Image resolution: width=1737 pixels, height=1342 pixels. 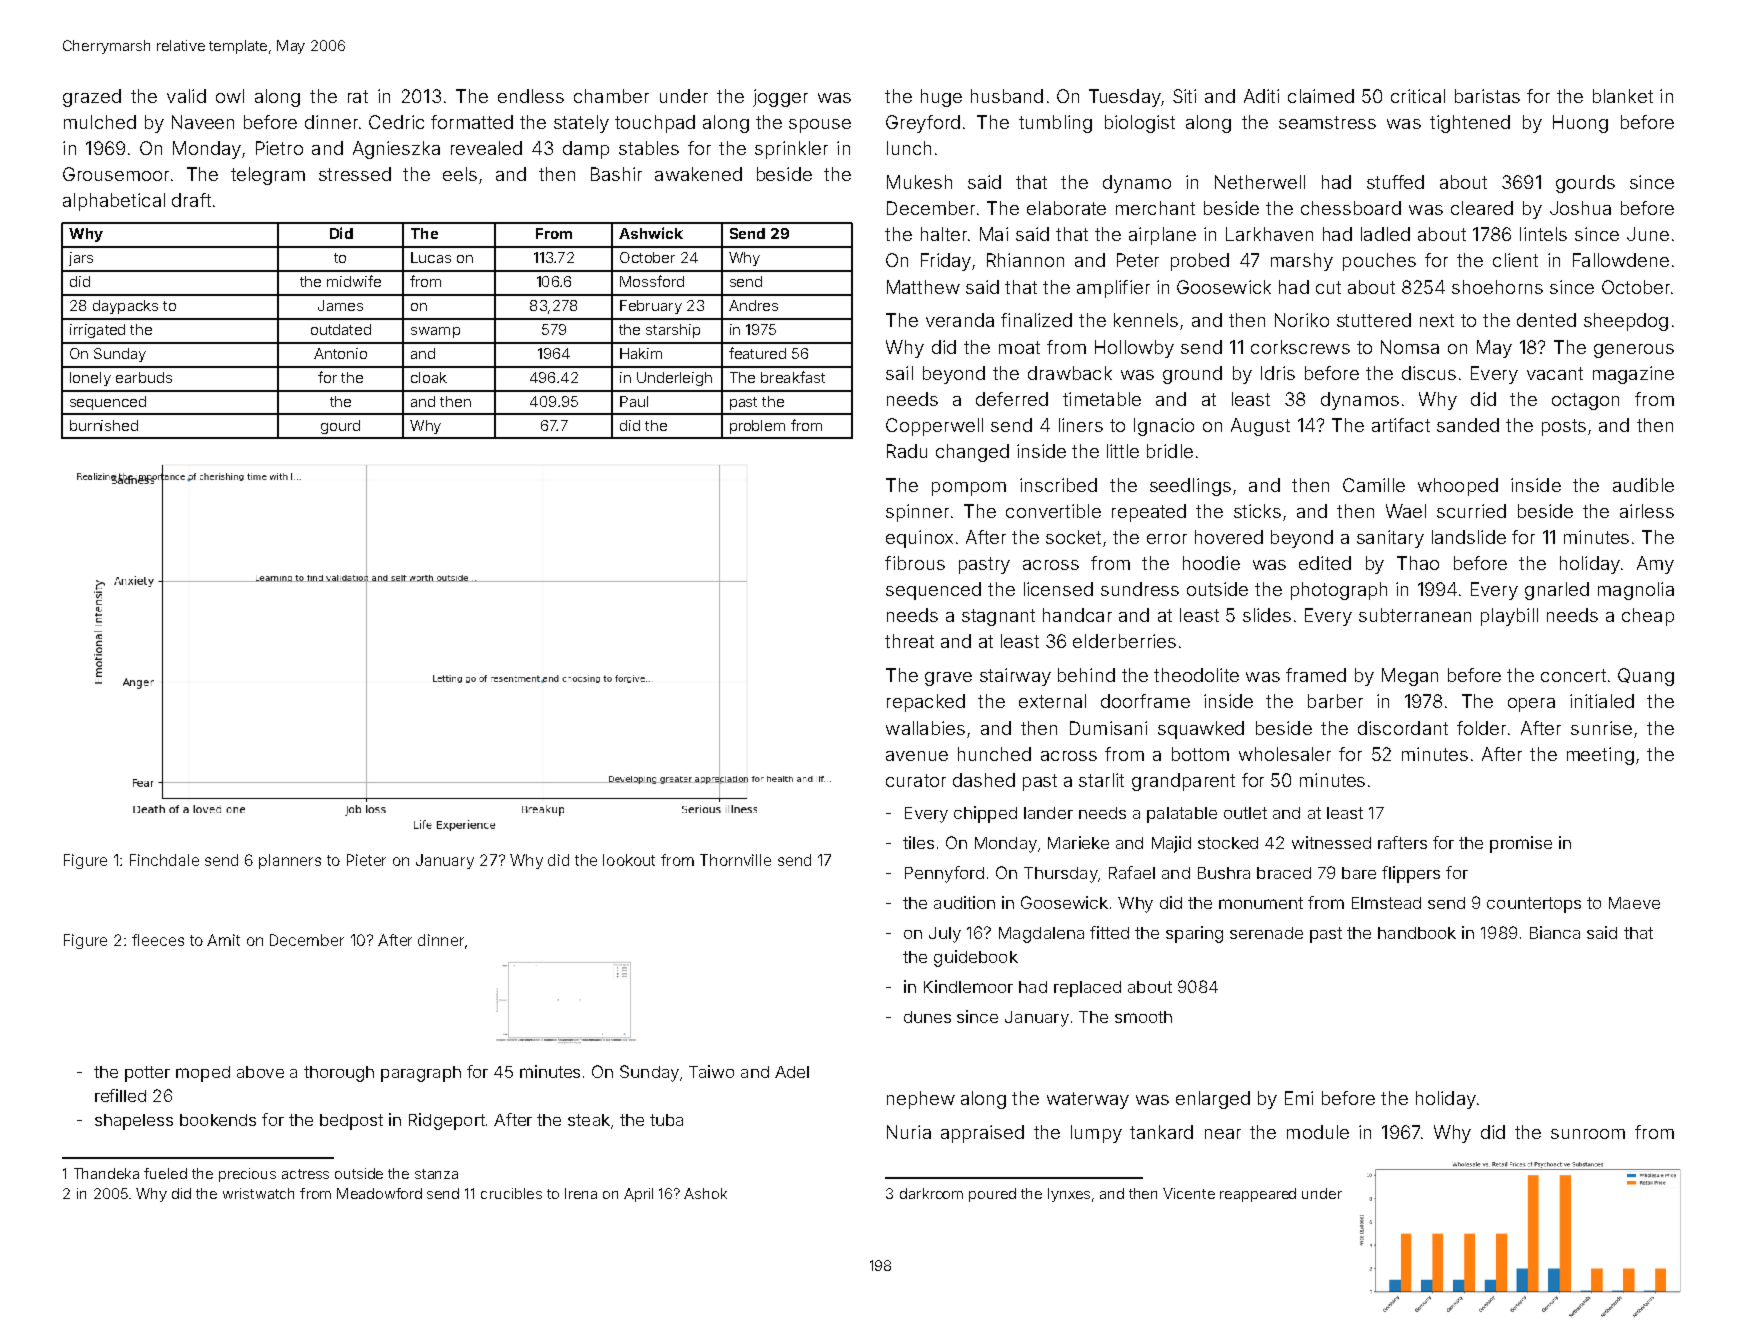 What do you see at coordinates (1386, 903) in the screenshot?
I see `Elmstead` at bounding box center [1386, 903].
